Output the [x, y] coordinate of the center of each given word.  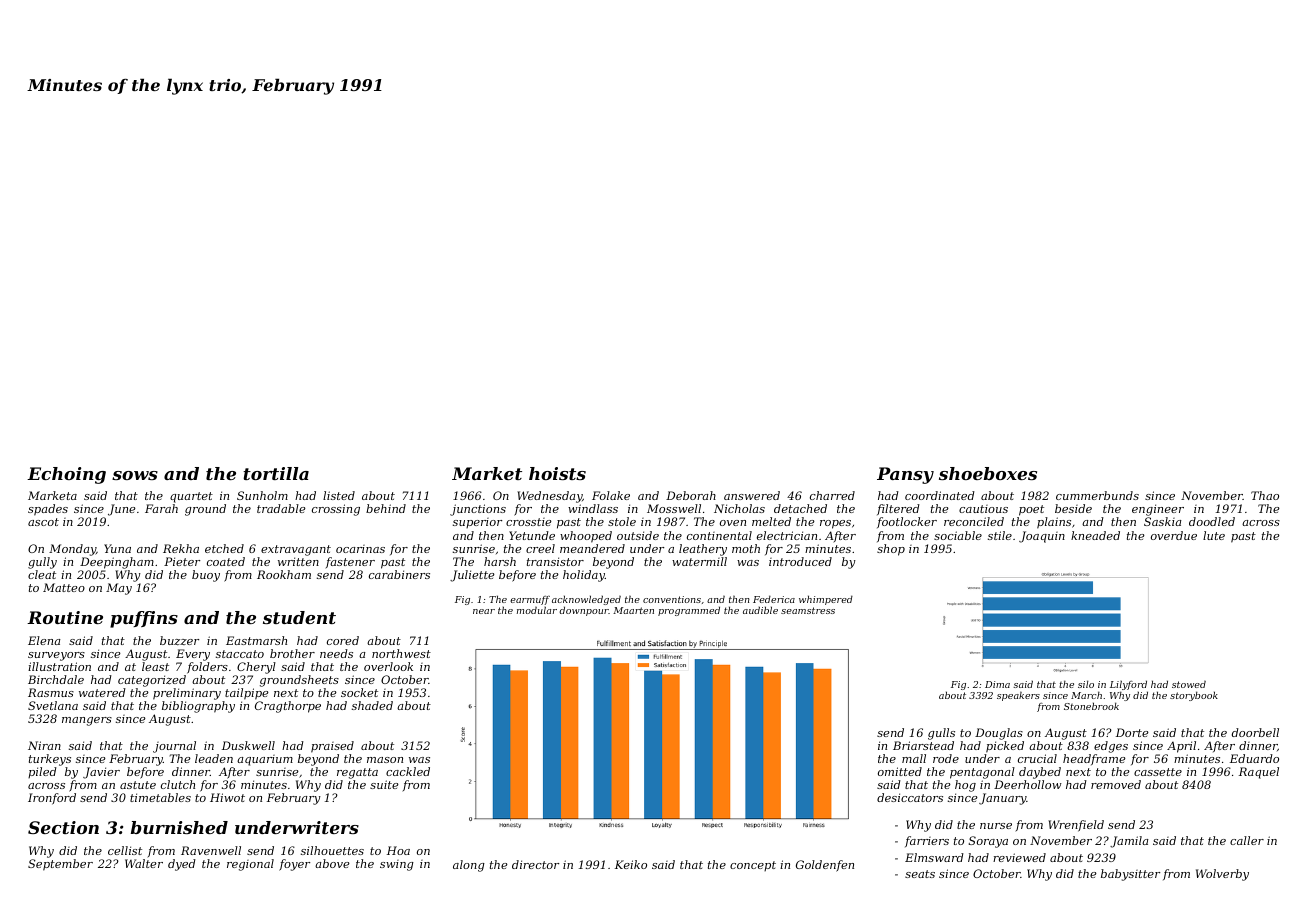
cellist [125, 850]
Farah [161, 508]
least [155, 666]
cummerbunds [1097, 495]
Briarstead [923, 745]
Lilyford [1128, 685]
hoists [557, 473]
